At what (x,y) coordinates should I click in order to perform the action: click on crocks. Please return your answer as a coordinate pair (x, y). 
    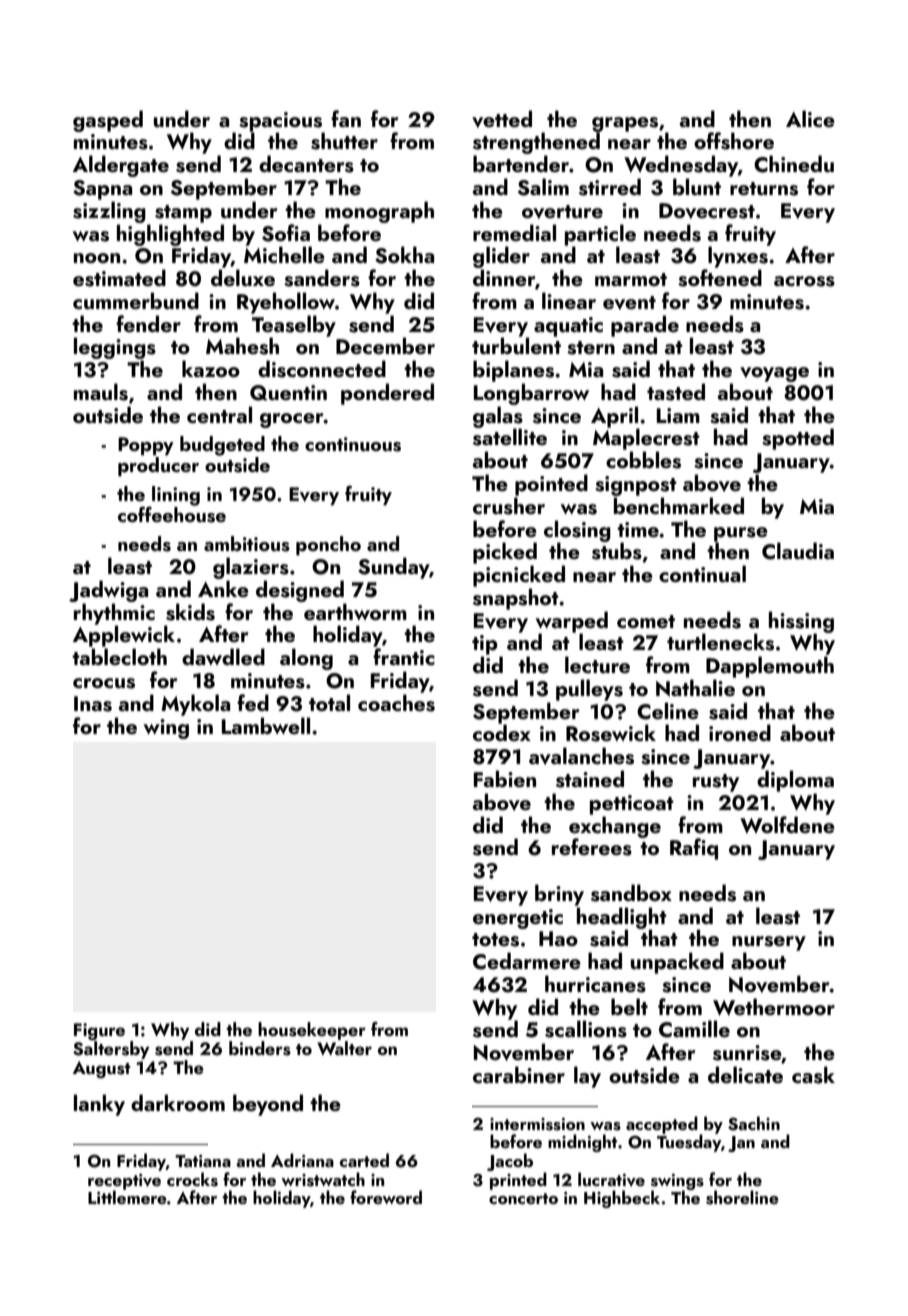
    Looking at the image, I should click on (192, 1179).
